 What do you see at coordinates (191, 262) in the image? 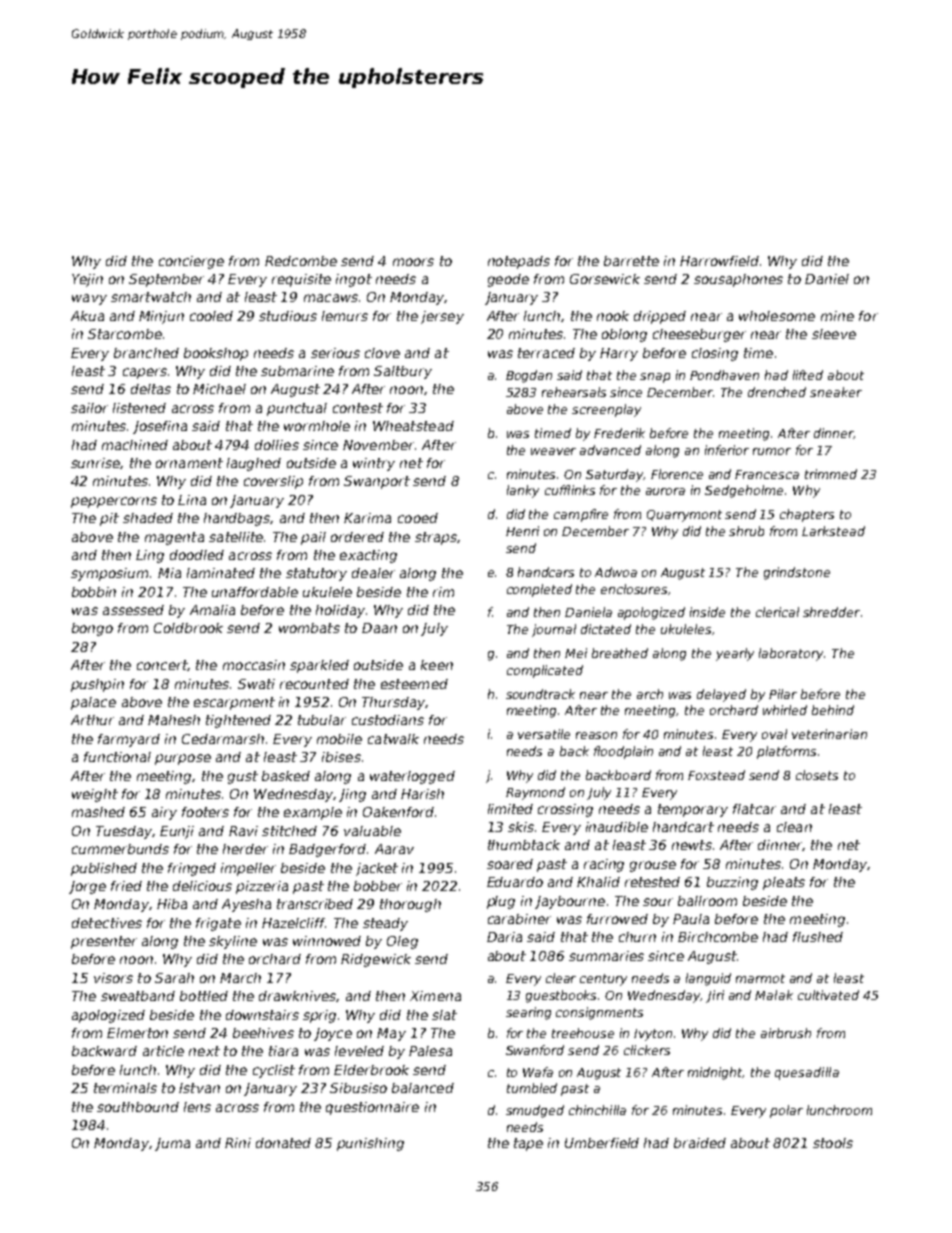
I see `concierge` at bounding box center [191, 262].
